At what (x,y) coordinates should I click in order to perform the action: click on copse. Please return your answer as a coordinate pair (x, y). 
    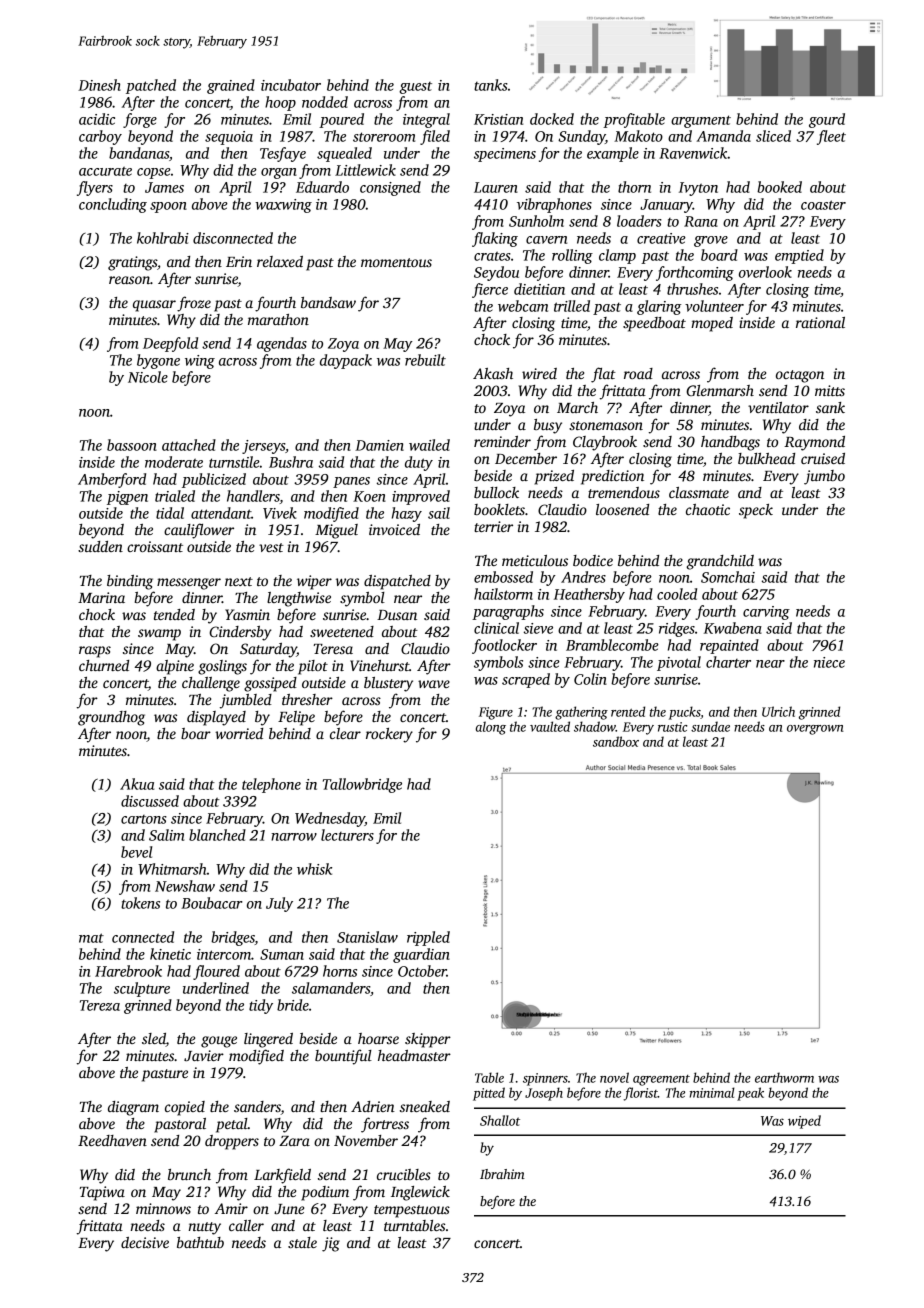
    Looking at the image, I should click on (154, 173).
